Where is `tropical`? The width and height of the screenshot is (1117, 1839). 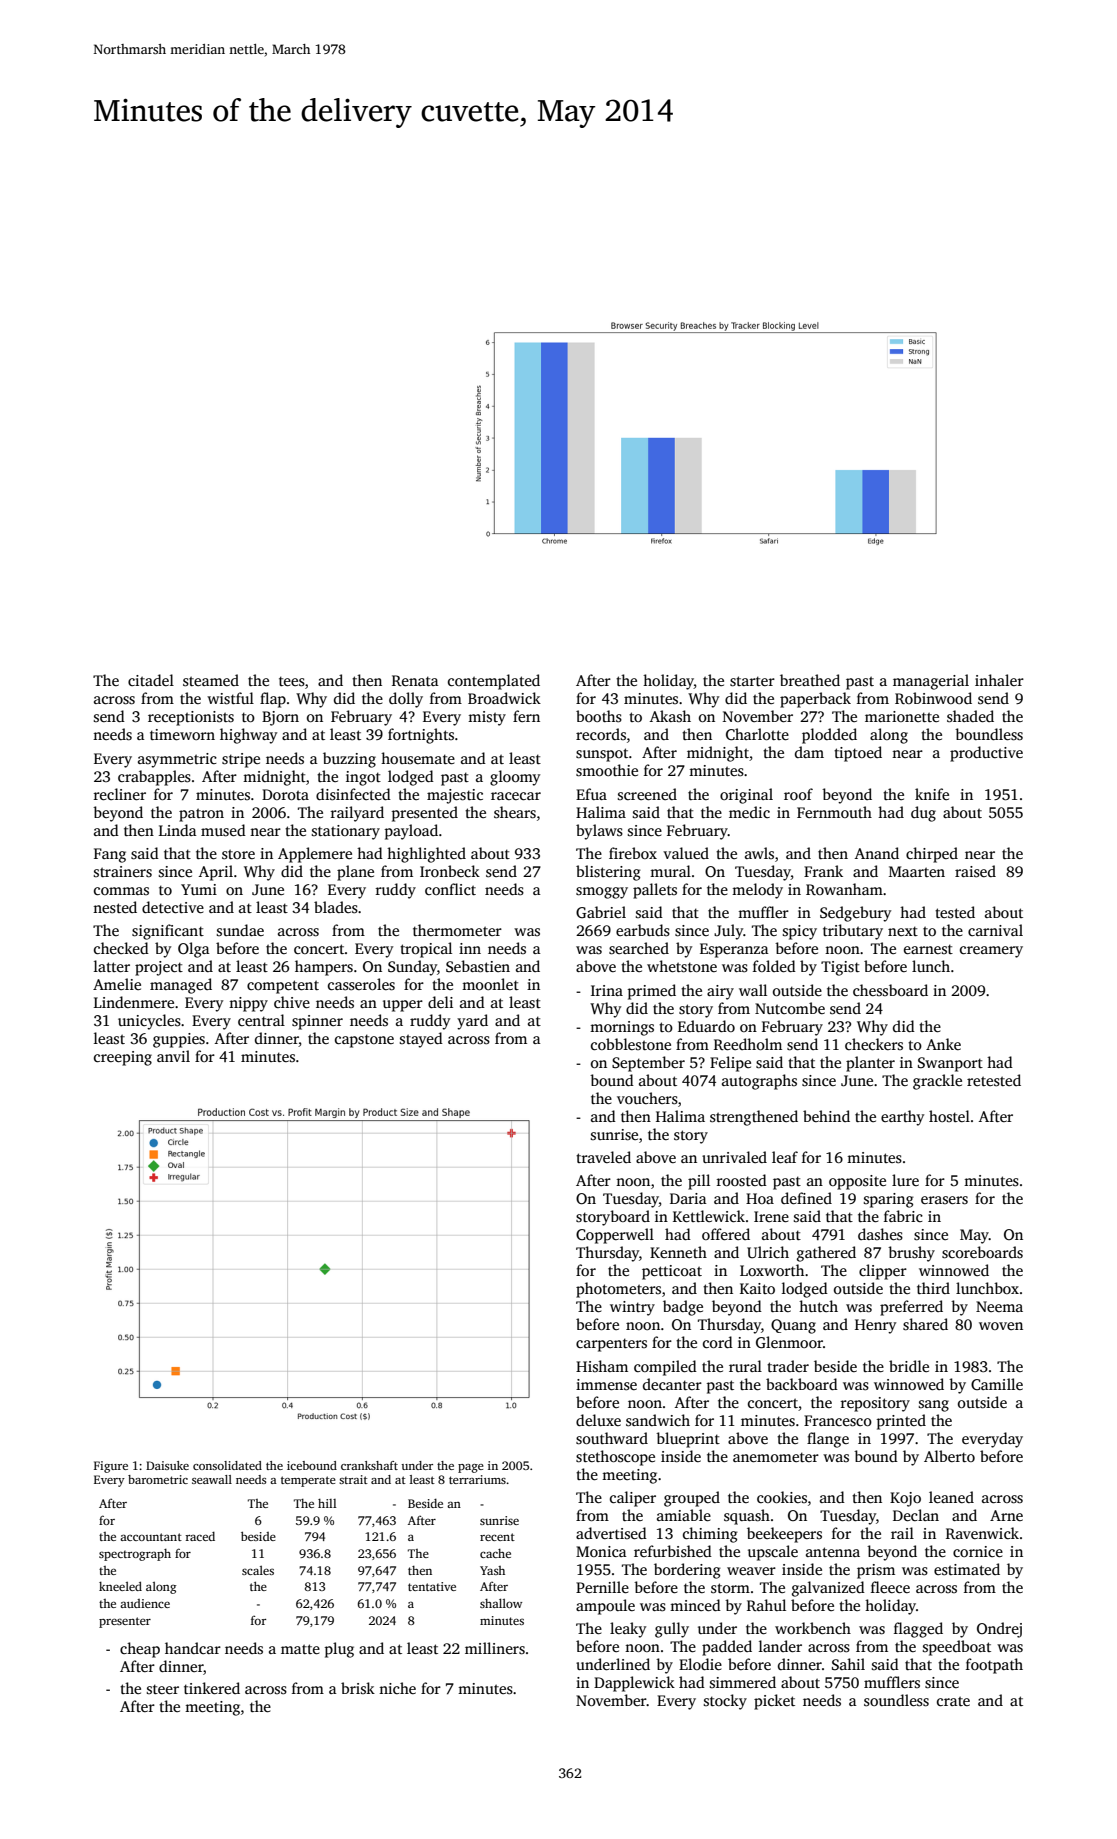
tropical is located at coordinates (426, 950).
